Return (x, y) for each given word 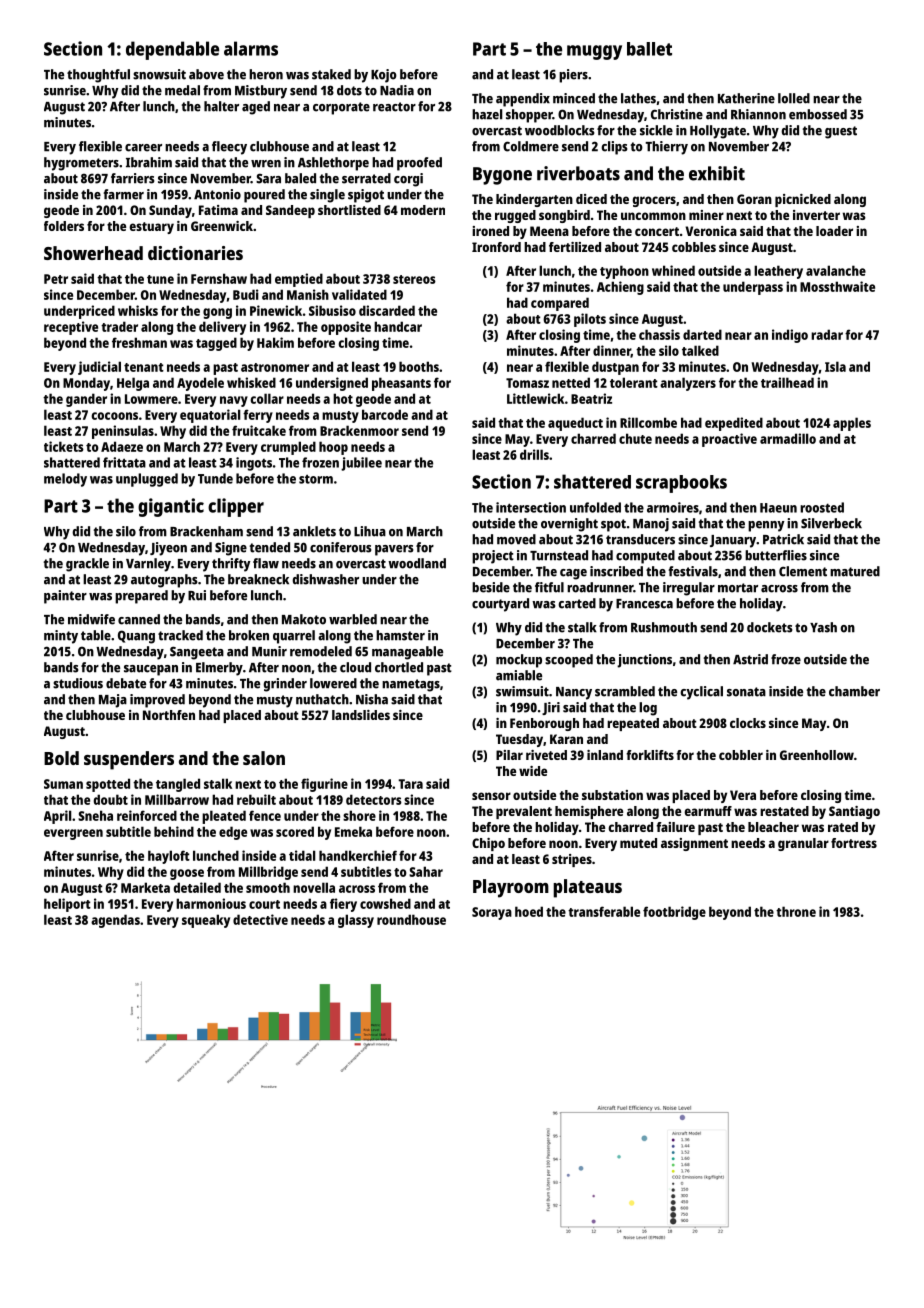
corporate (341, 108)
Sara (268, 178)
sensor (491, 796)
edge (233, 833)
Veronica (711, 231)
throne (796, 911)
